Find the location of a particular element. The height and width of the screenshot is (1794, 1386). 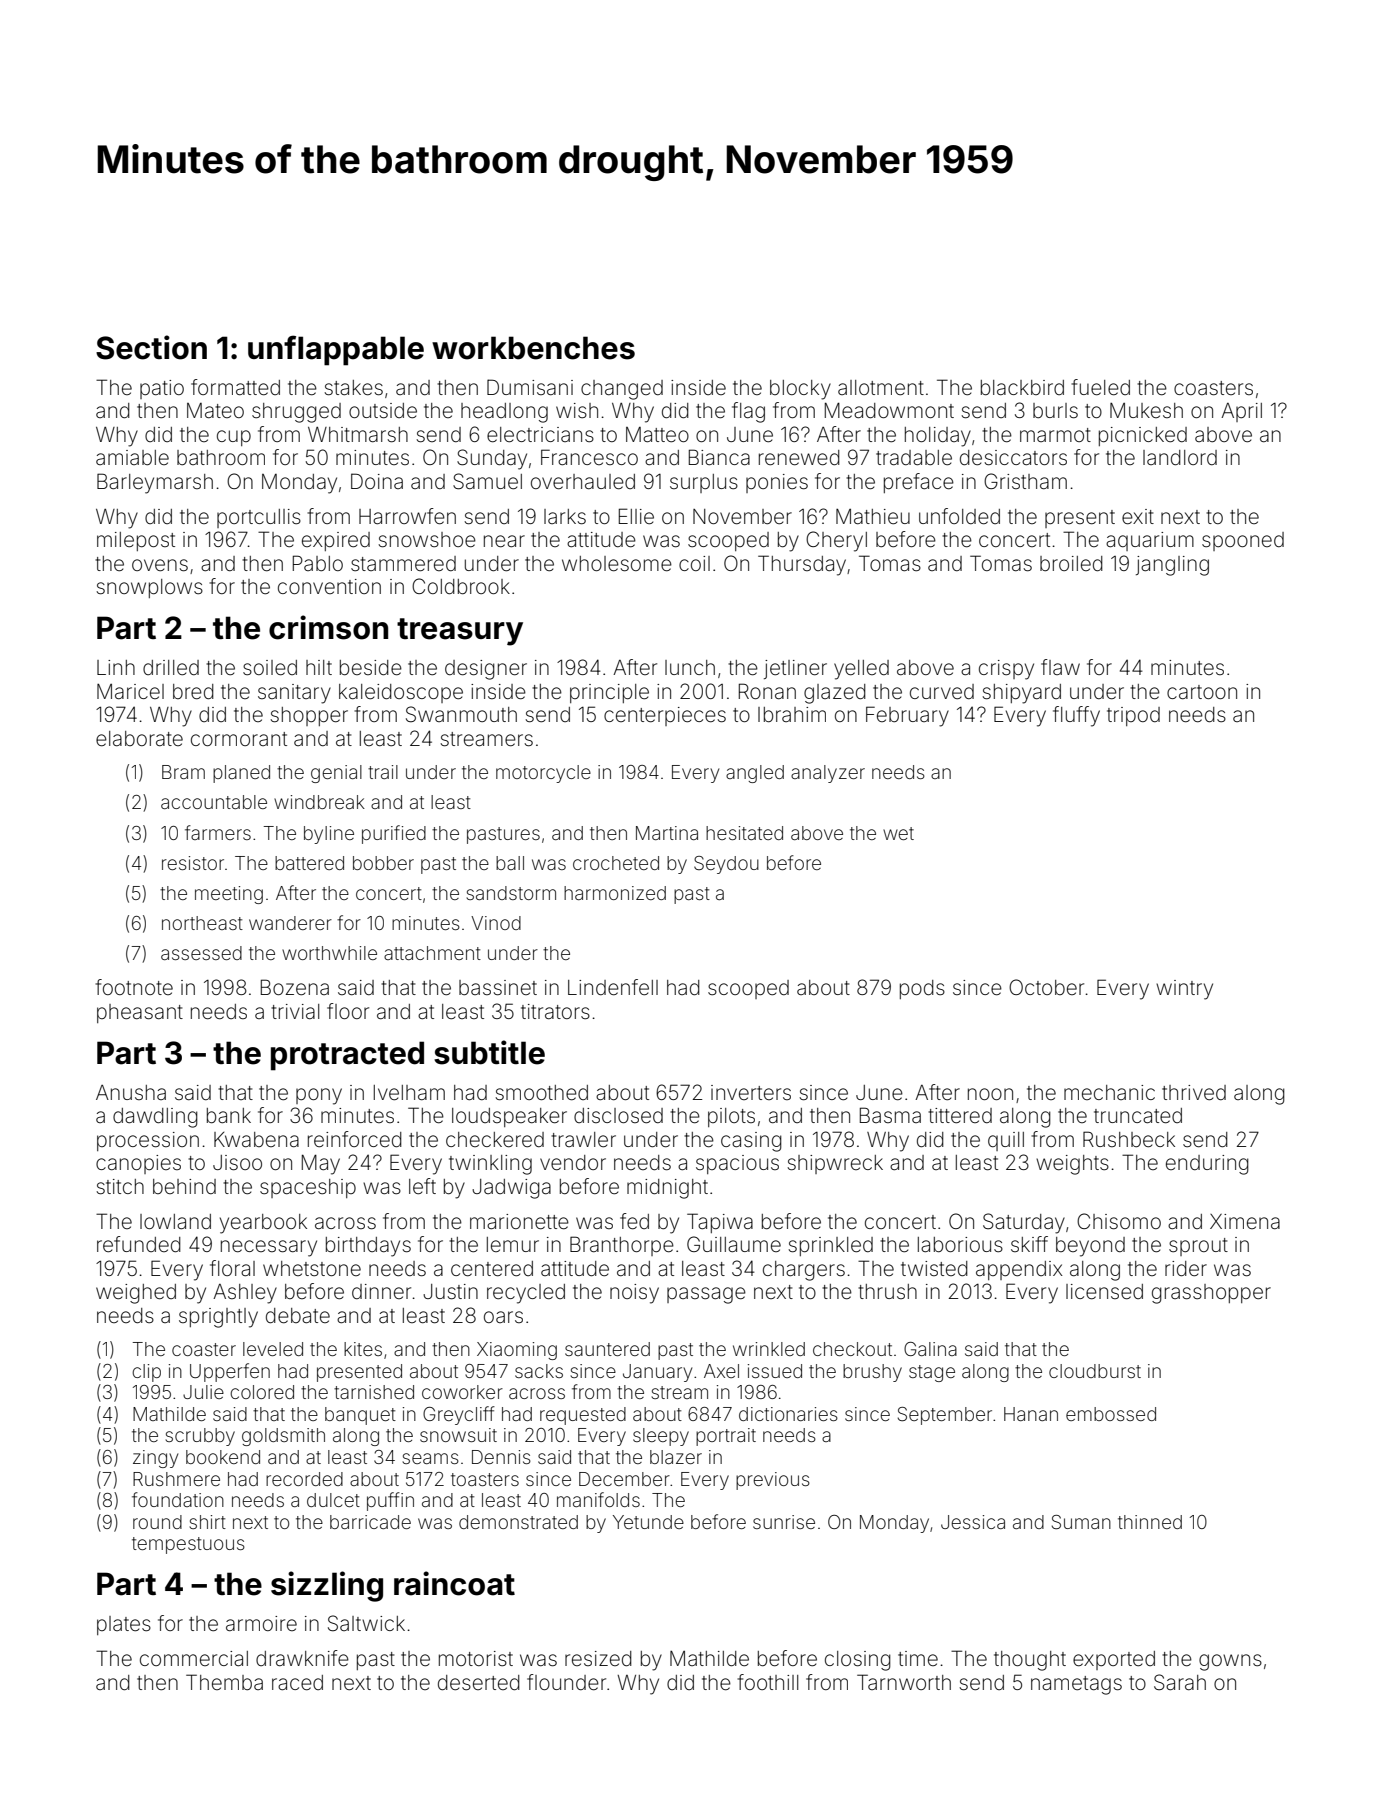

wholesome is located at coordinates (617, 564).
